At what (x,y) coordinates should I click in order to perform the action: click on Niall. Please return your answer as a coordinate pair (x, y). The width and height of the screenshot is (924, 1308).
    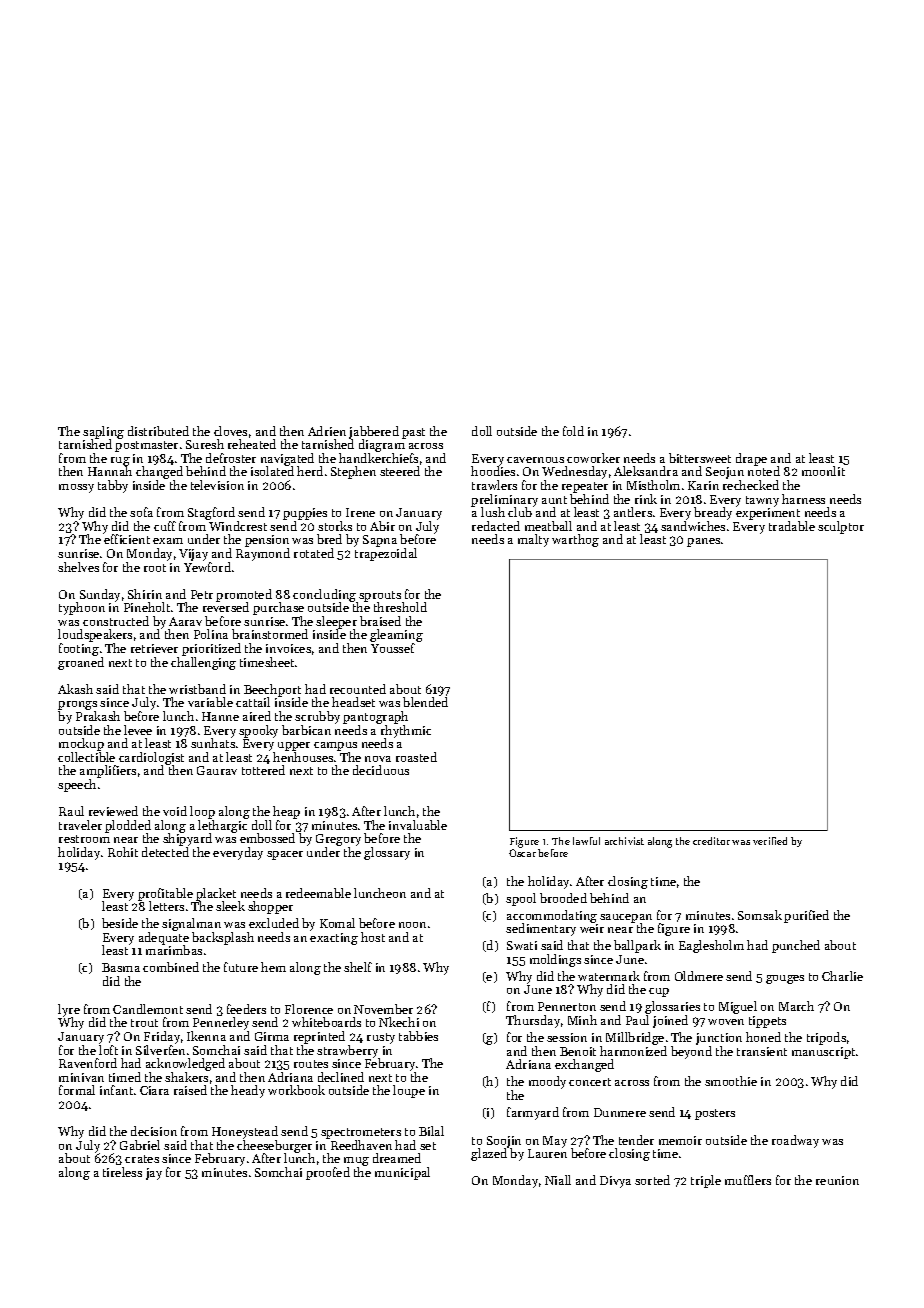
    Looking at the image, I should click on (558, 1180).
